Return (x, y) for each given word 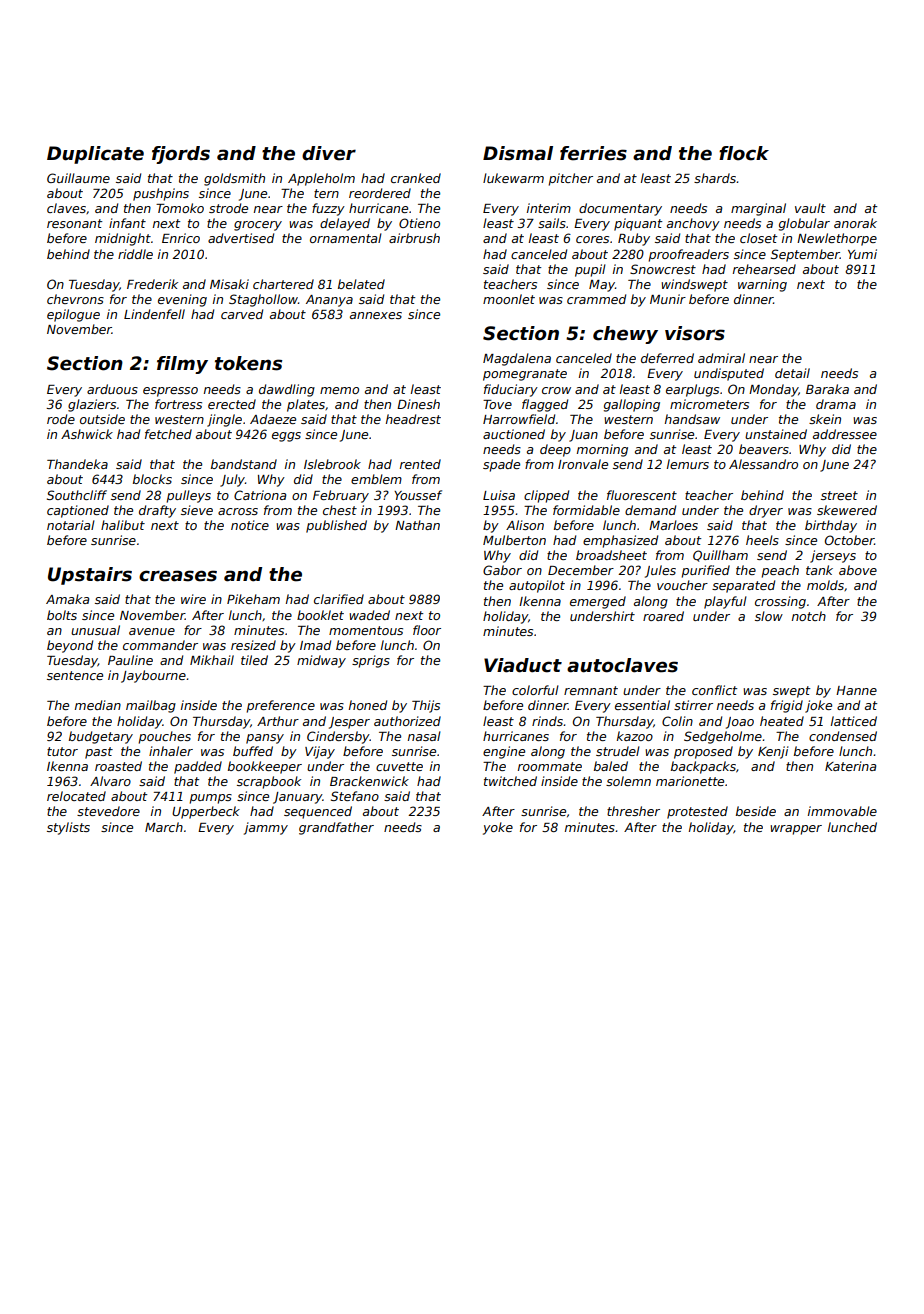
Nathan (417, 525)
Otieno (419, 223)
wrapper (796, 830)
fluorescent (642, 495)
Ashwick (87, 434)
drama (836, 404)
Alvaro (110, 781)
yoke (498, 828)
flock (744, 153)
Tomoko (180, 208)
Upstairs (90, 576)
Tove (497, 404)
